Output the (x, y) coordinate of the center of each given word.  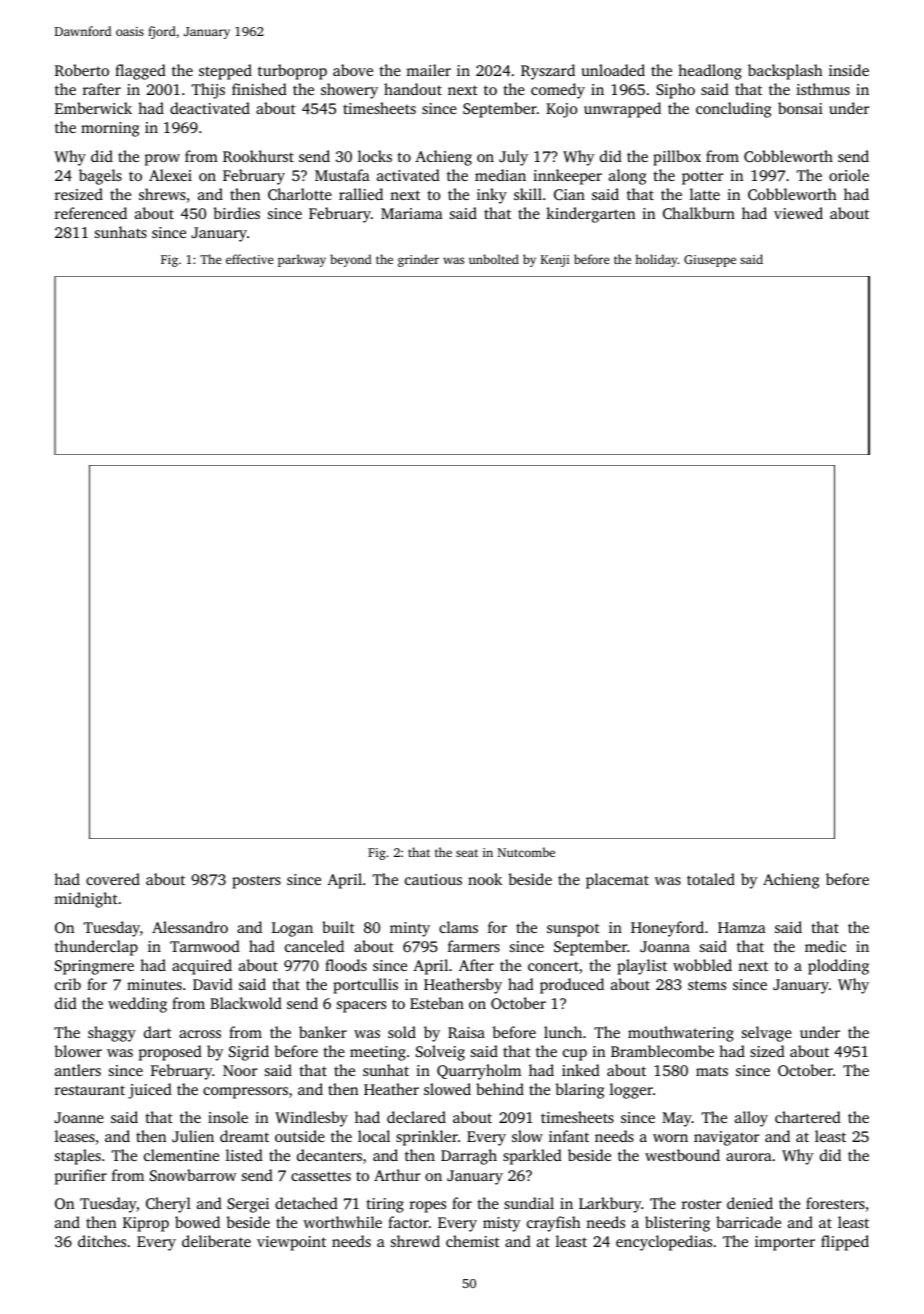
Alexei (170, 175)
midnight (86, 900)
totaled (711, 879)
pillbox (677, 158)
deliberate (216, 1241)
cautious (433, 879)
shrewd (415, 1241)
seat (467, 853)
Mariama (412, 213)
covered (113, 879)
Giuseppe (710, 261)
